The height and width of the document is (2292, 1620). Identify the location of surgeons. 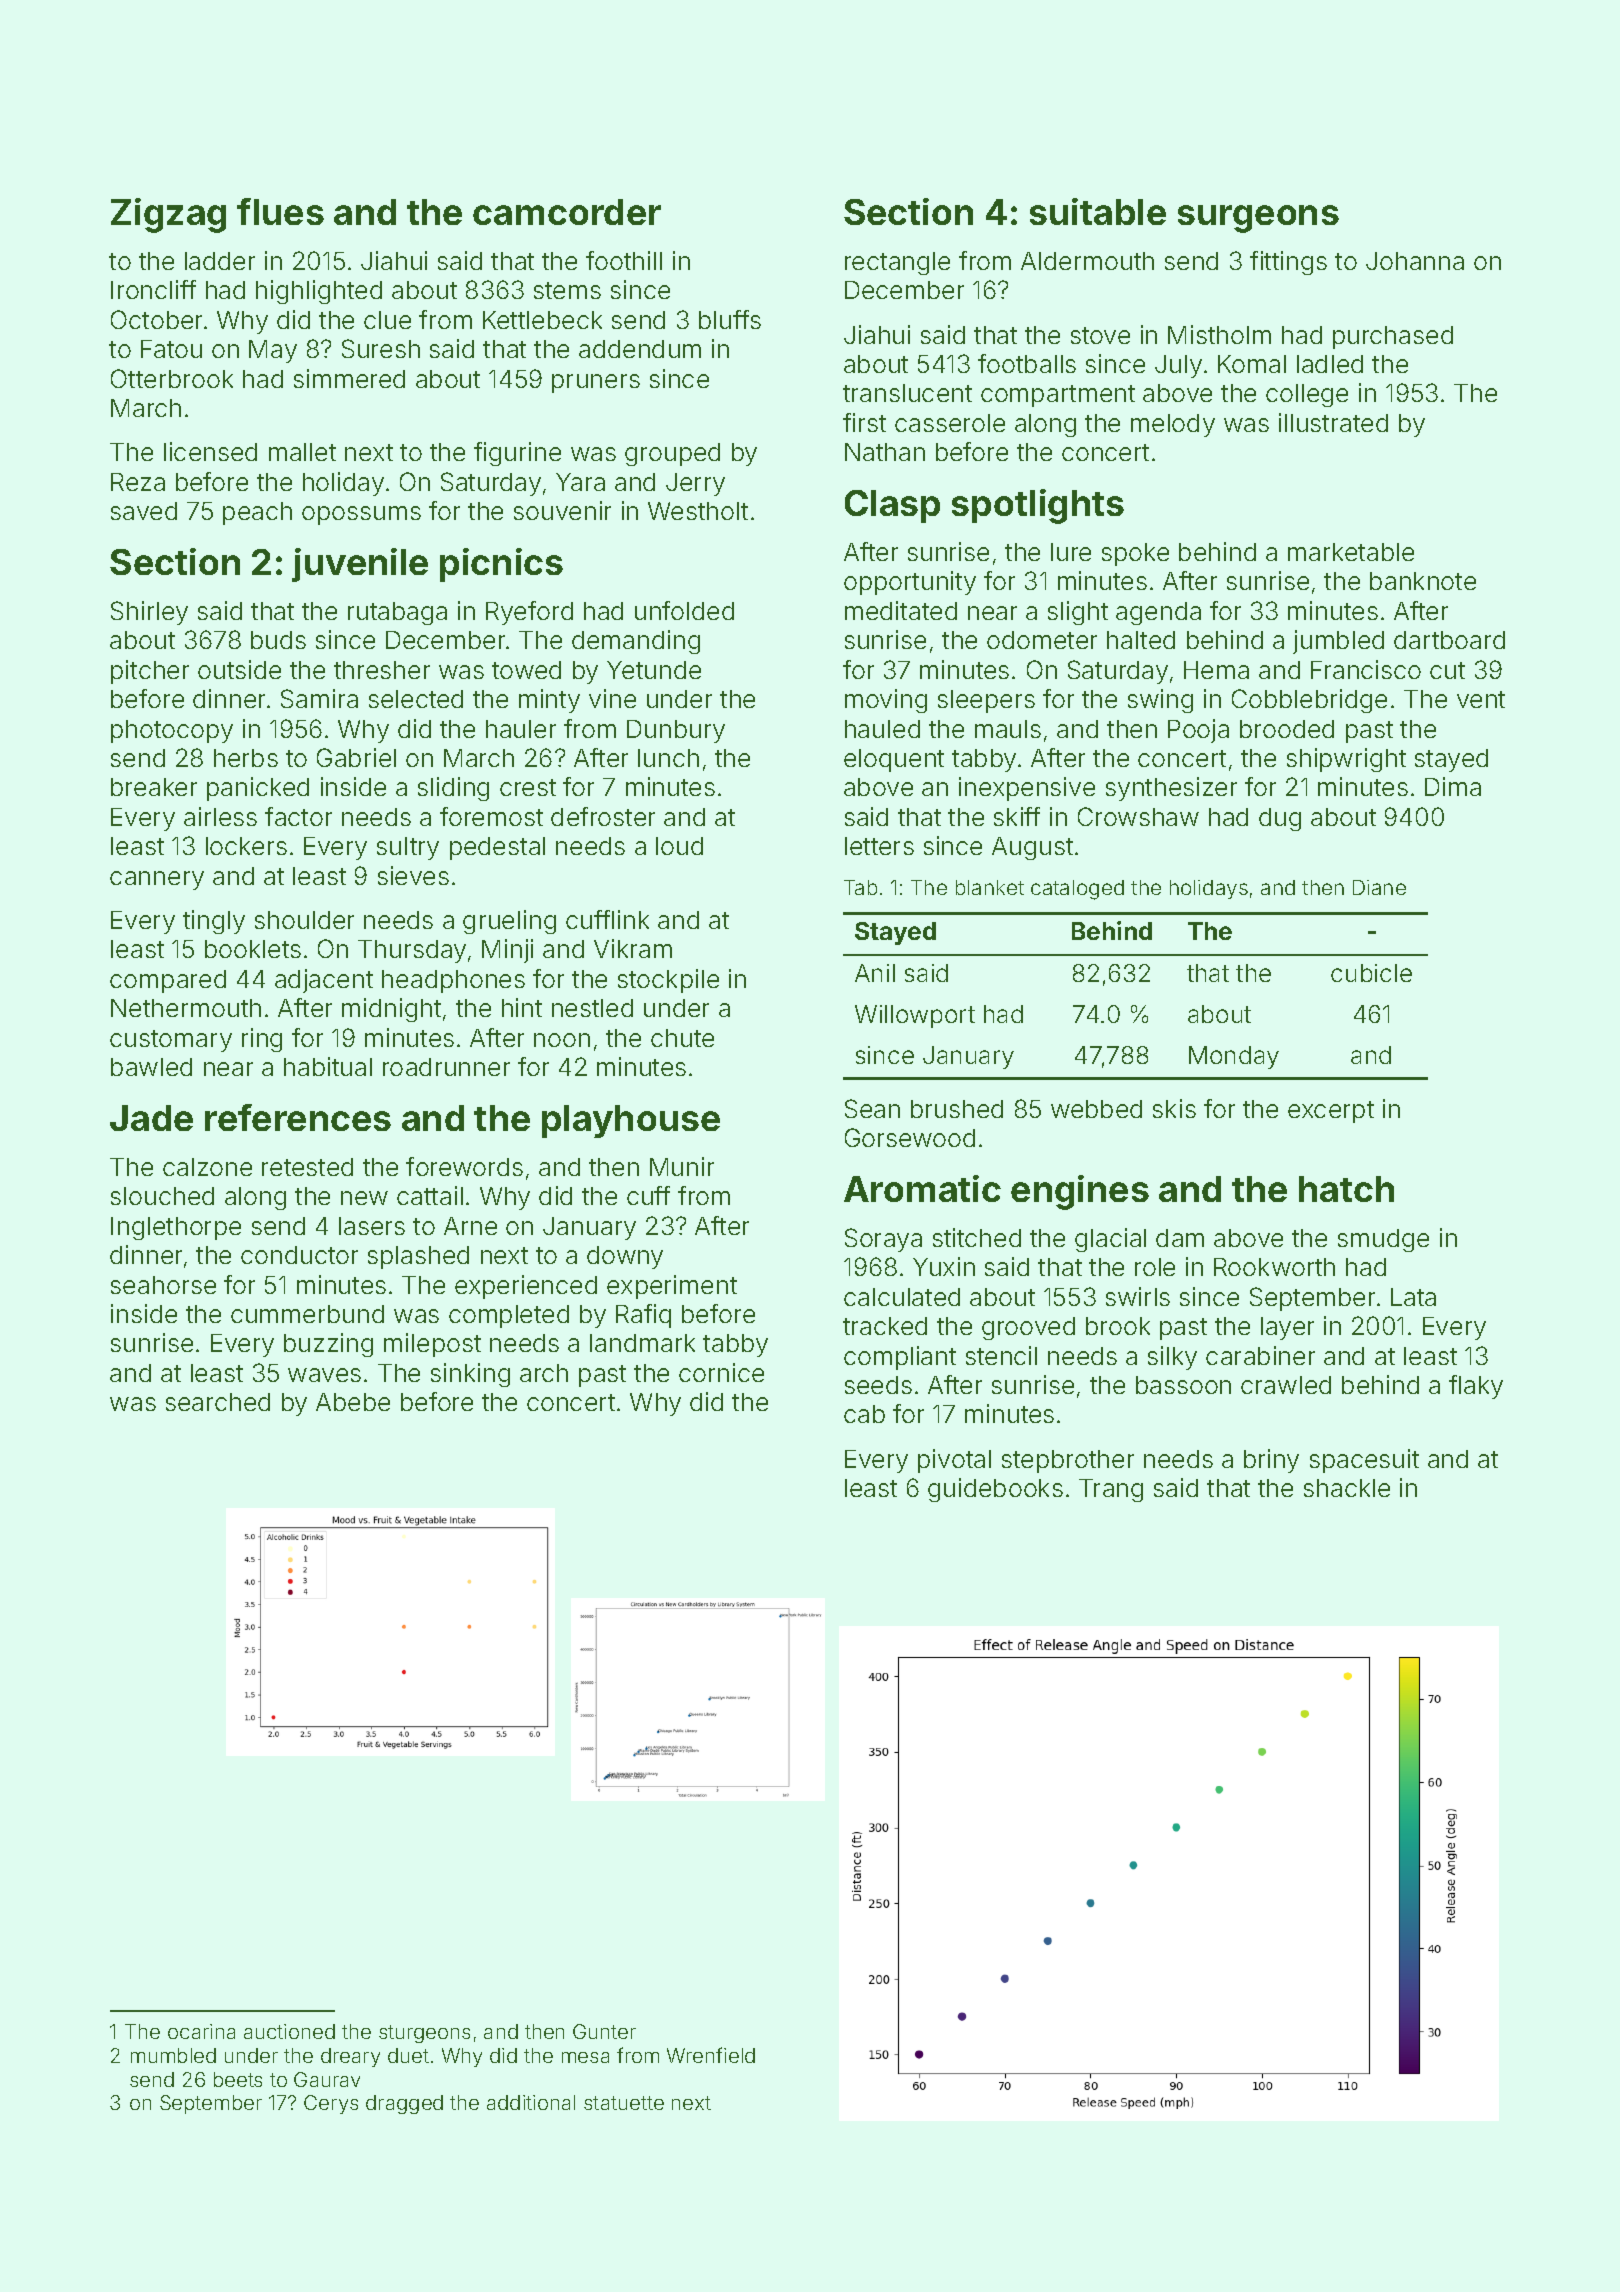
(1258, 219).
